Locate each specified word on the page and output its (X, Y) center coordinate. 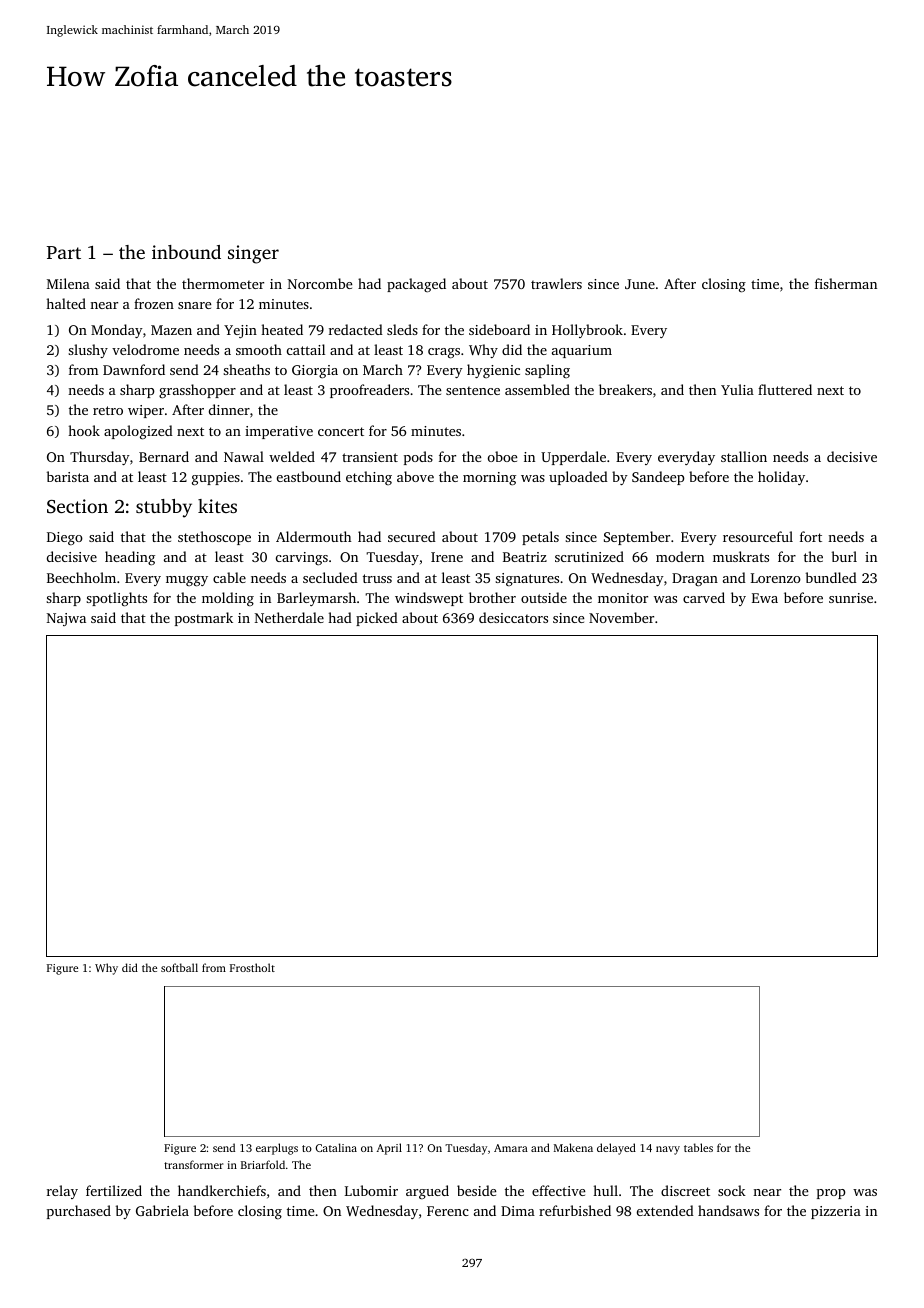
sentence (473, 390)
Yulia (737, 389)
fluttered (785, 389)
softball (179, 967)
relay (62, 1192)
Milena (68, 283)
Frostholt (252, 967)
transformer (193, 1164)
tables (698, 1147)
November (621, 617)
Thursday (100, 458)
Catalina (336, 1147)
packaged (416, 285)
